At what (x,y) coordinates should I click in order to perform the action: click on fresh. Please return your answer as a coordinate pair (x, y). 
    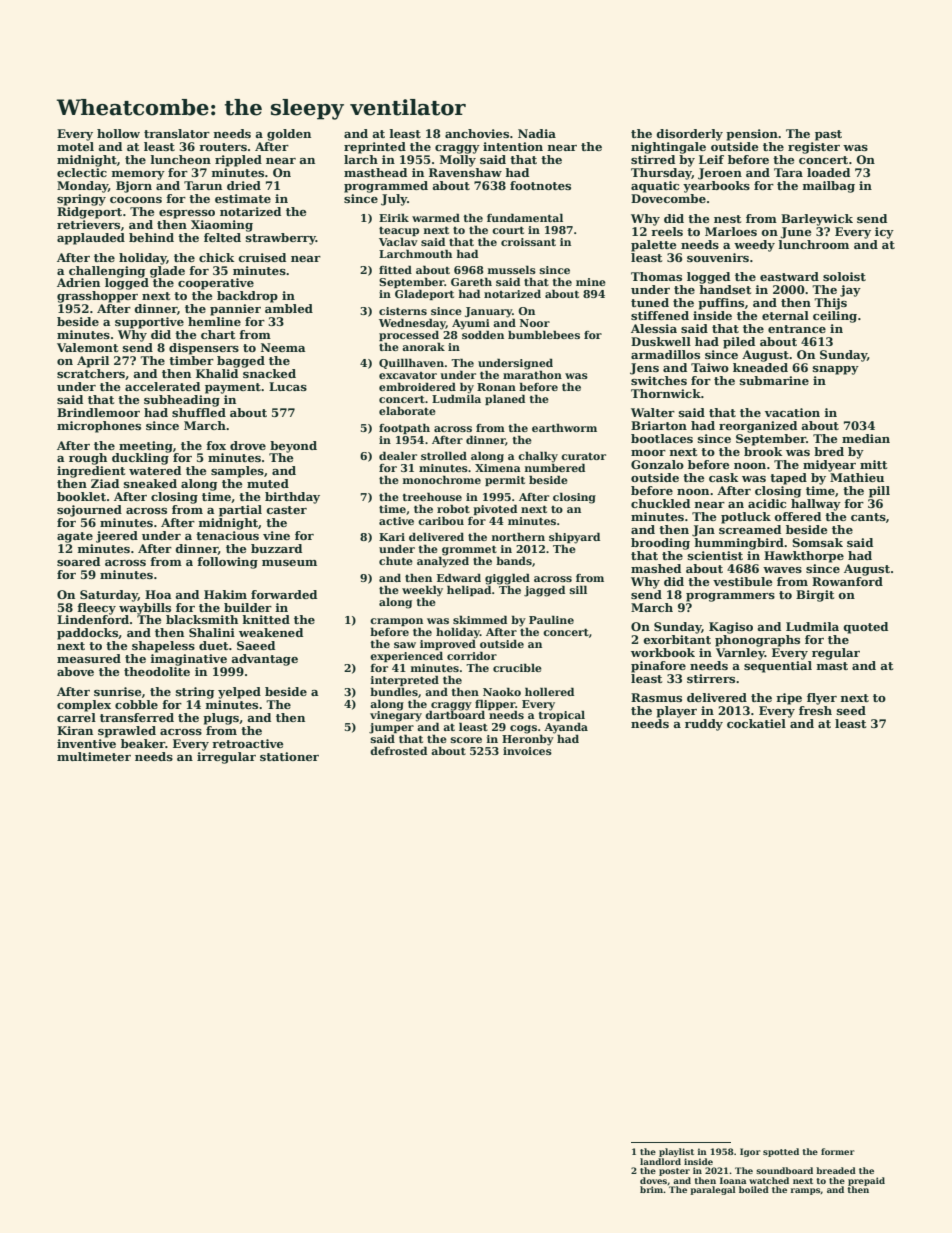
    Looking at the image, I should click on (815, 710).
